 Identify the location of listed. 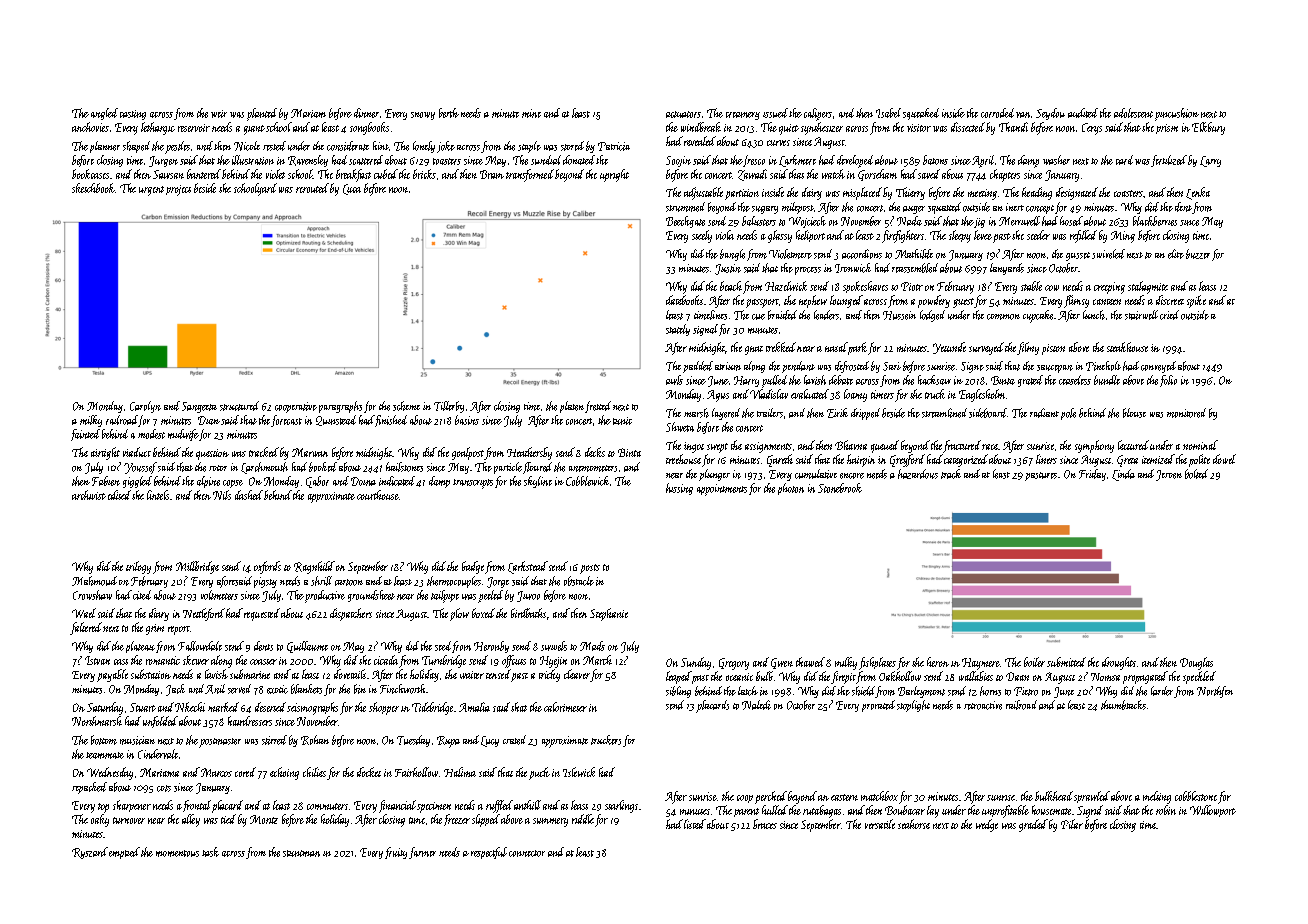
(695, 824).
